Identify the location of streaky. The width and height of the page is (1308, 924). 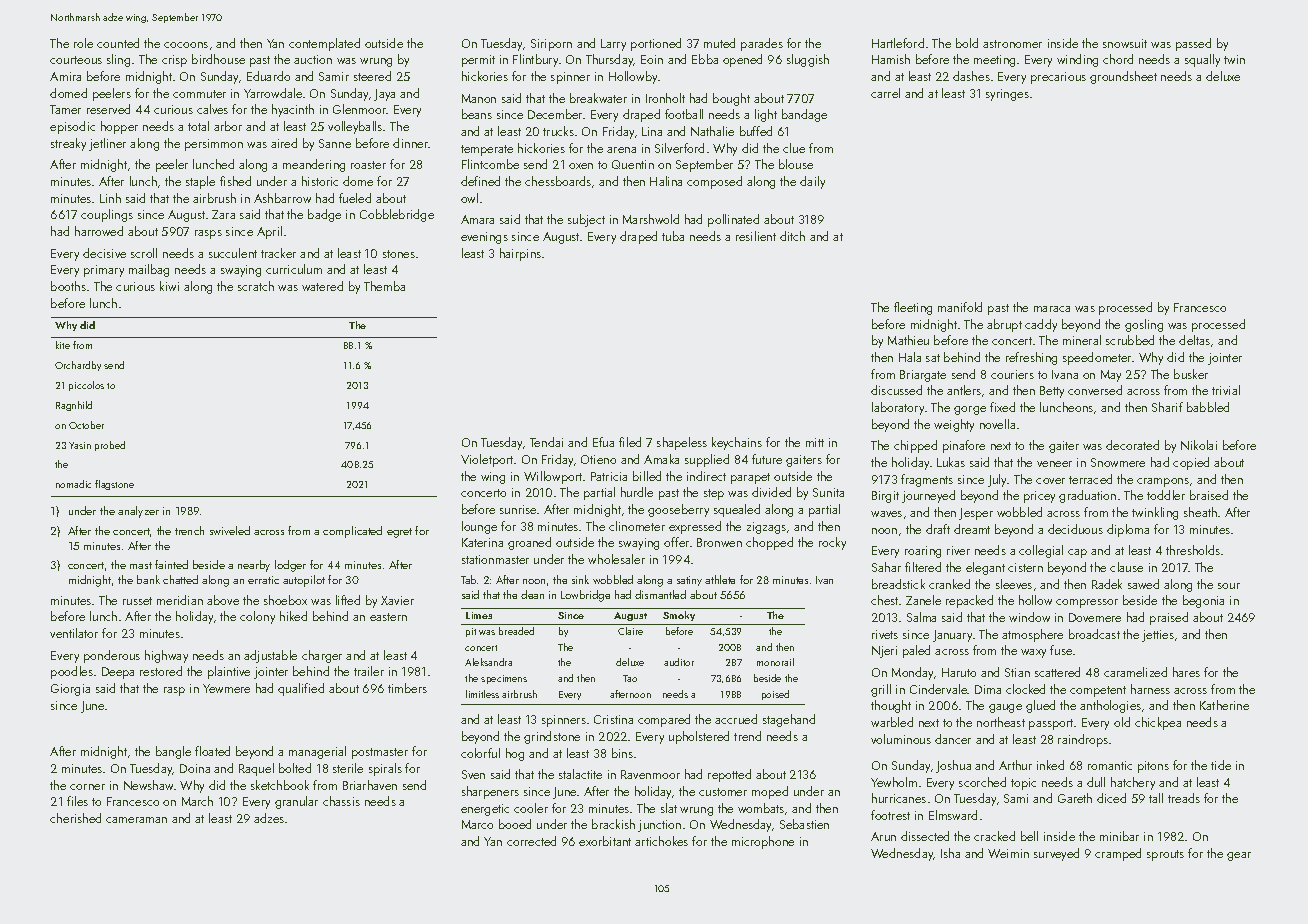
(68, 144).
